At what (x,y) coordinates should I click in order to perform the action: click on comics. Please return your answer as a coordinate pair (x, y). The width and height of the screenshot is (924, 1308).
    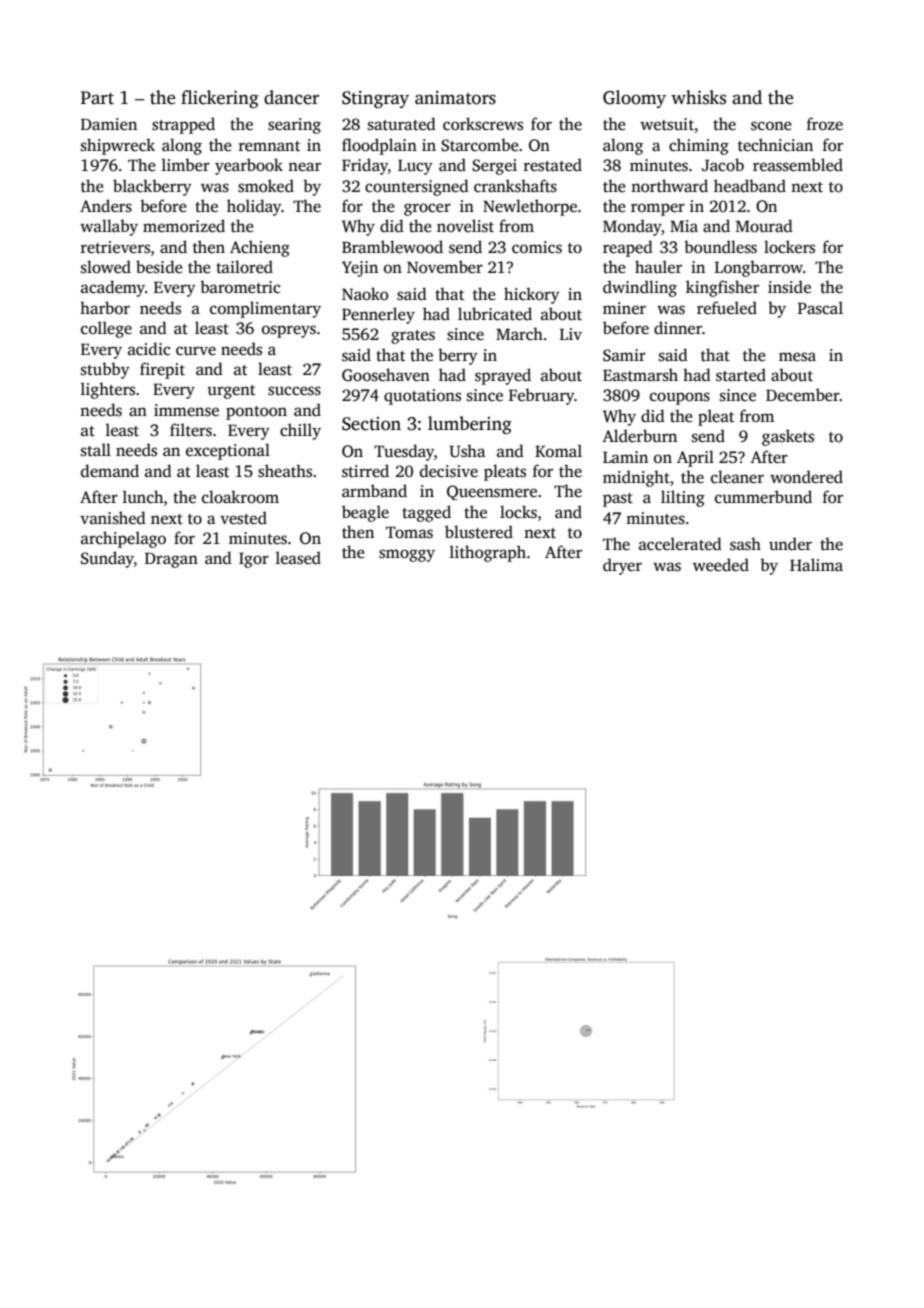
    Looking at the image, I should click on (537, 247).
